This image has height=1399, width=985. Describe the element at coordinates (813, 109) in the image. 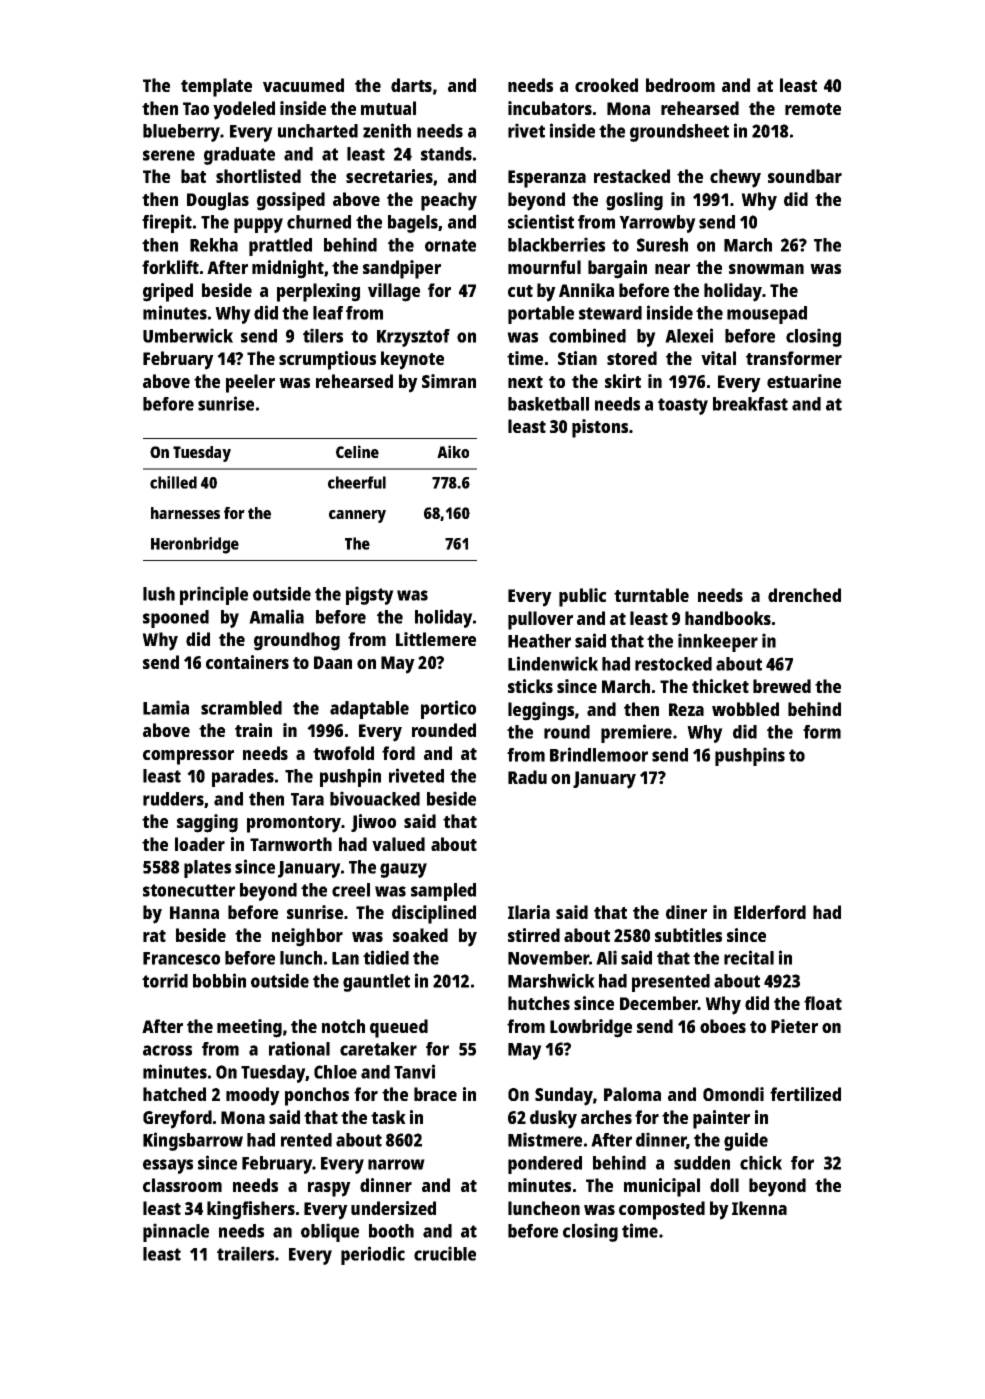

I see `remote` at that location.
